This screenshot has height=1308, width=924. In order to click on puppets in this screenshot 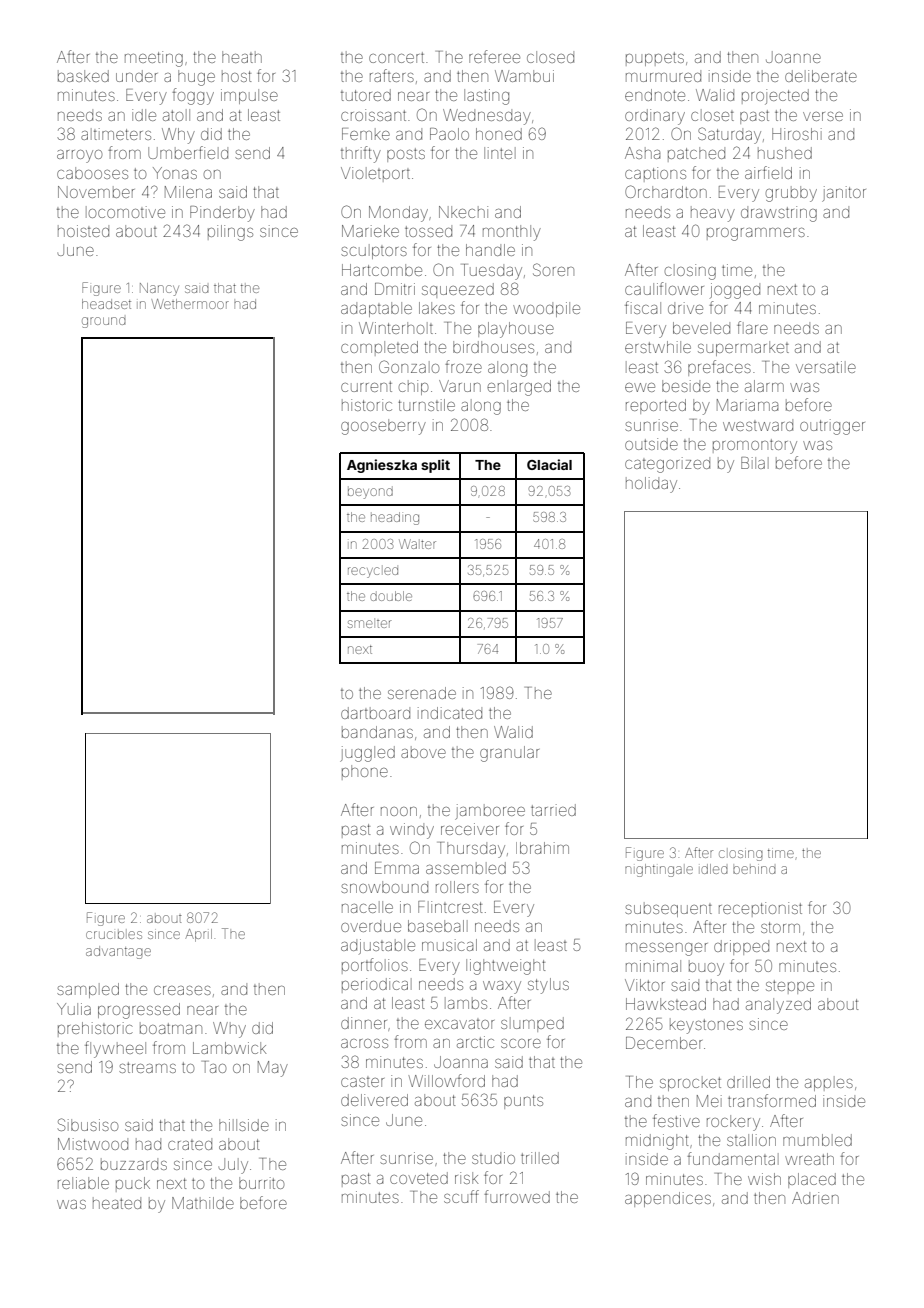, I will do `click(655, 59)`.
